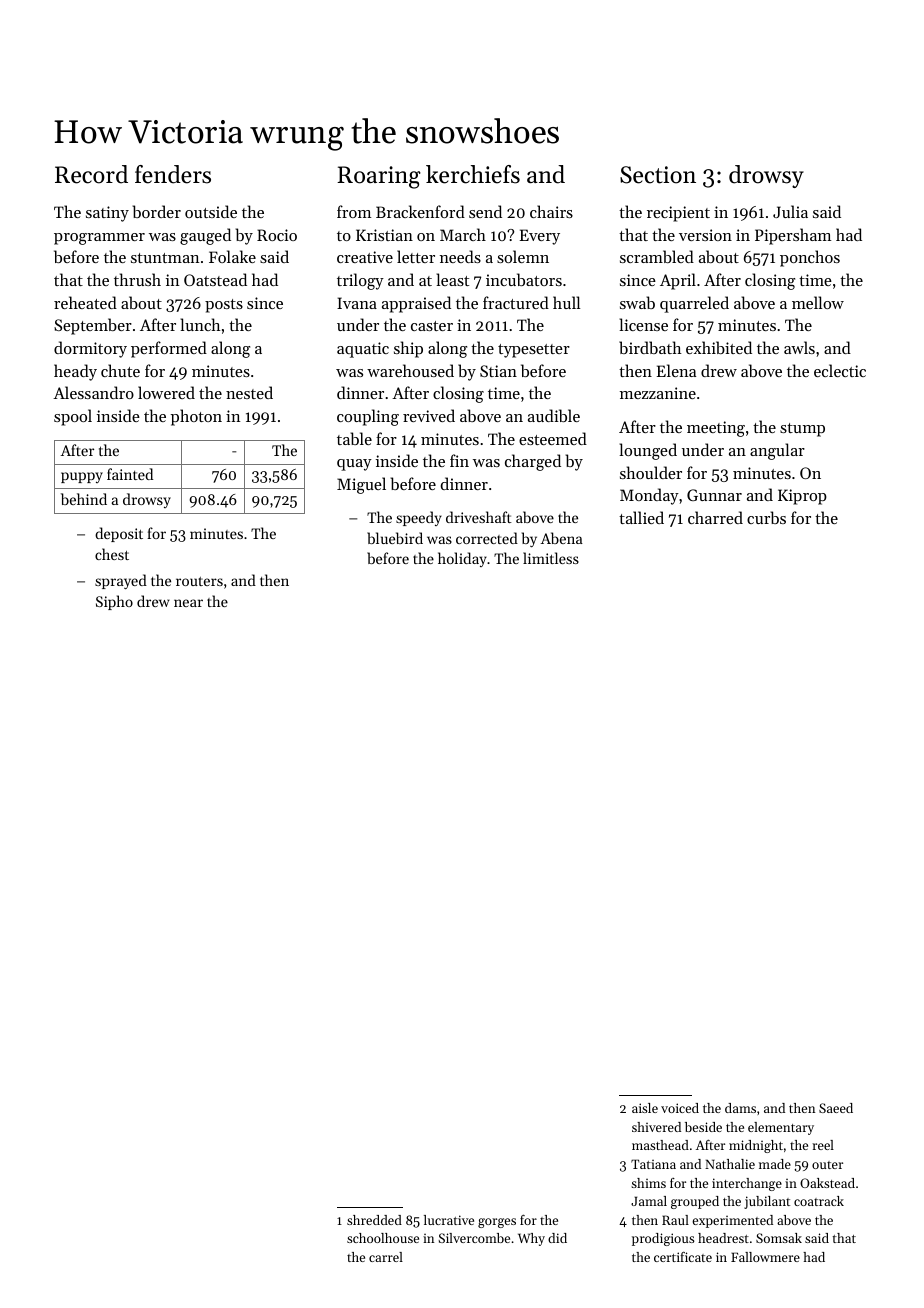 The height and width of the page is (1308, 924). What do you see at coordinates (683, 1257) in the page?
I see `certificate` at bounding box center [683, 1257].
